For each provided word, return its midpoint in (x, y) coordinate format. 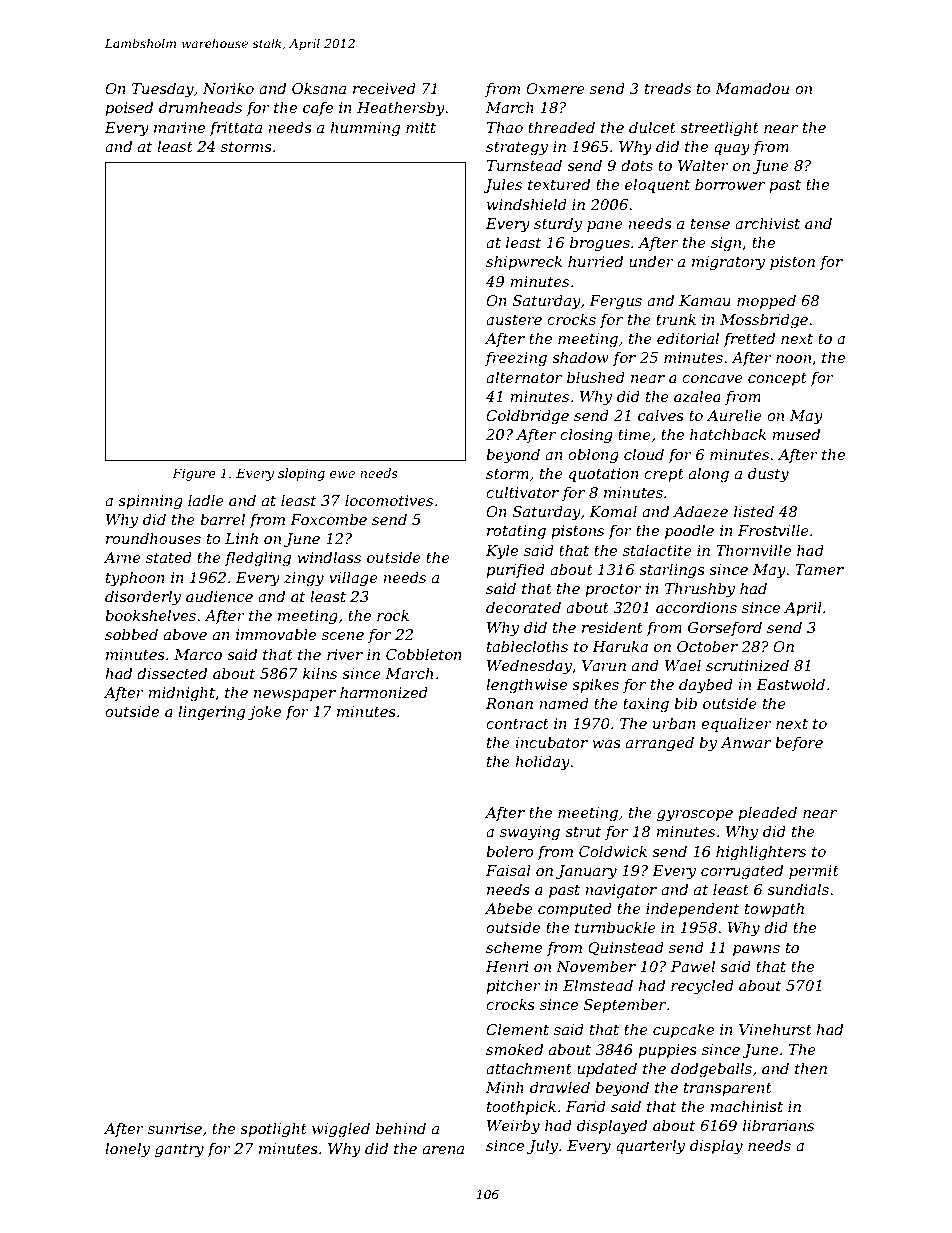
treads (668, 88)
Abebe (509, 908)
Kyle (502, 552)
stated (169, 557)
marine (179, 127)
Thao (505, 127)
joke (264, 713)
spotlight (273, 1130)
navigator (621, 891)
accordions (696, 607)
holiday (542, 763)
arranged (660, 744)
